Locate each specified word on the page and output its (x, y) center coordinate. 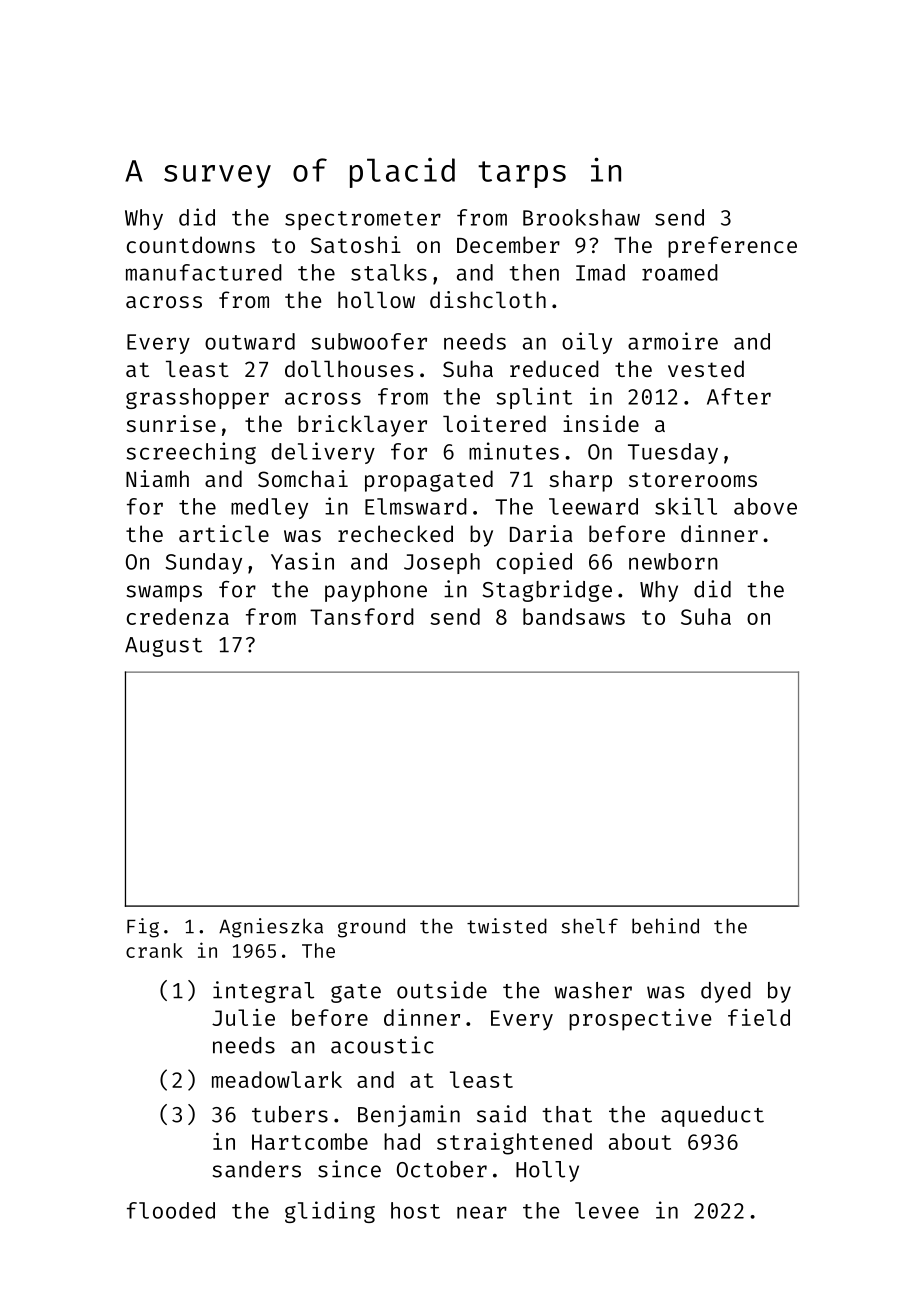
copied (534, 563)
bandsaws (574, 616)
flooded (171, 1210)
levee (607, 1210)
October (442, 1169)
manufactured (204, 272)
